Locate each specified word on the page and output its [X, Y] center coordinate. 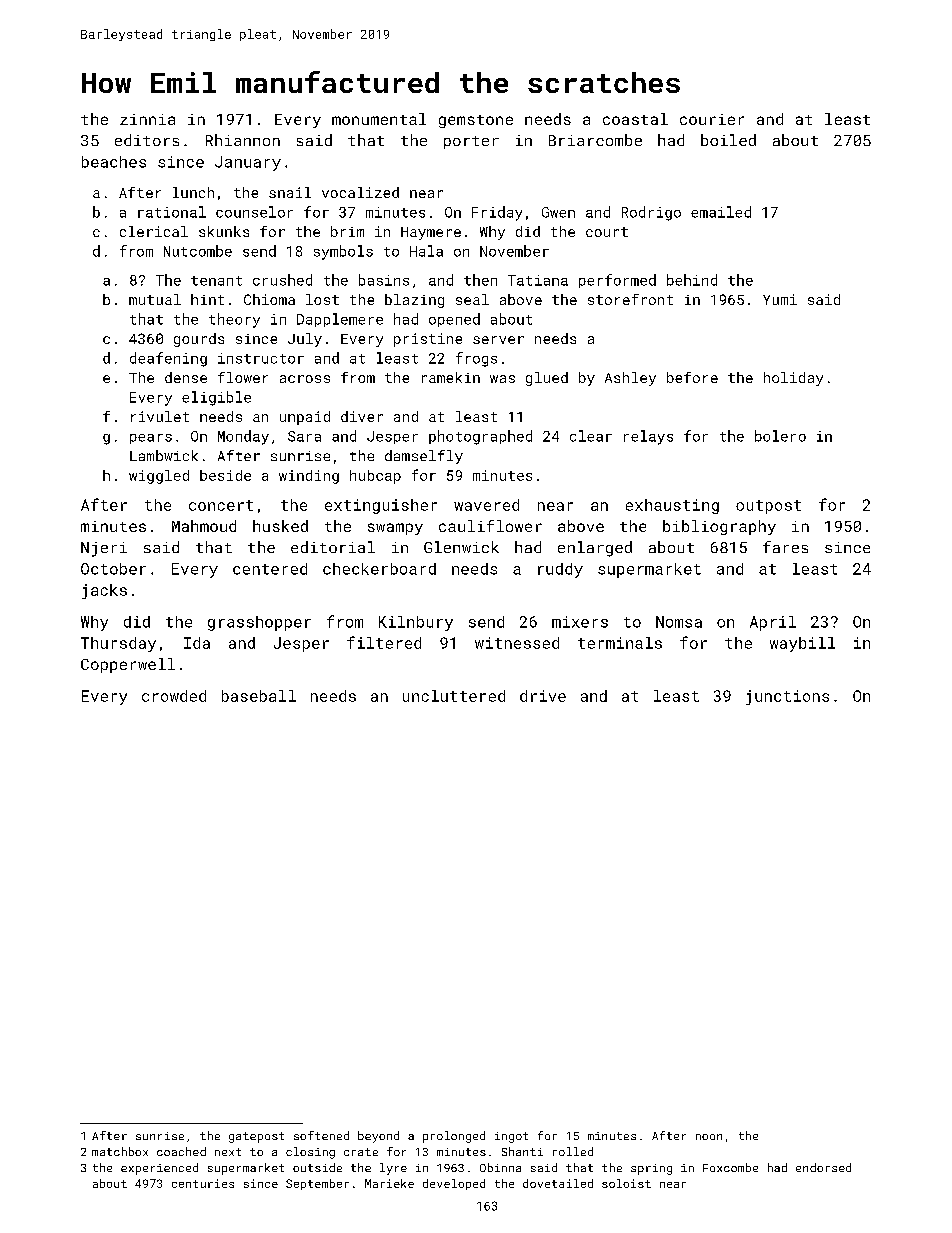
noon [709, 1137]
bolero [780, 436]
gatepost [256, 1137]
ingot [511, 1137]
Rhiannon [243, 140]
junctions [787, 697]
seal [472, 299]
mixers [580, 622]
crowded [174, 696]
